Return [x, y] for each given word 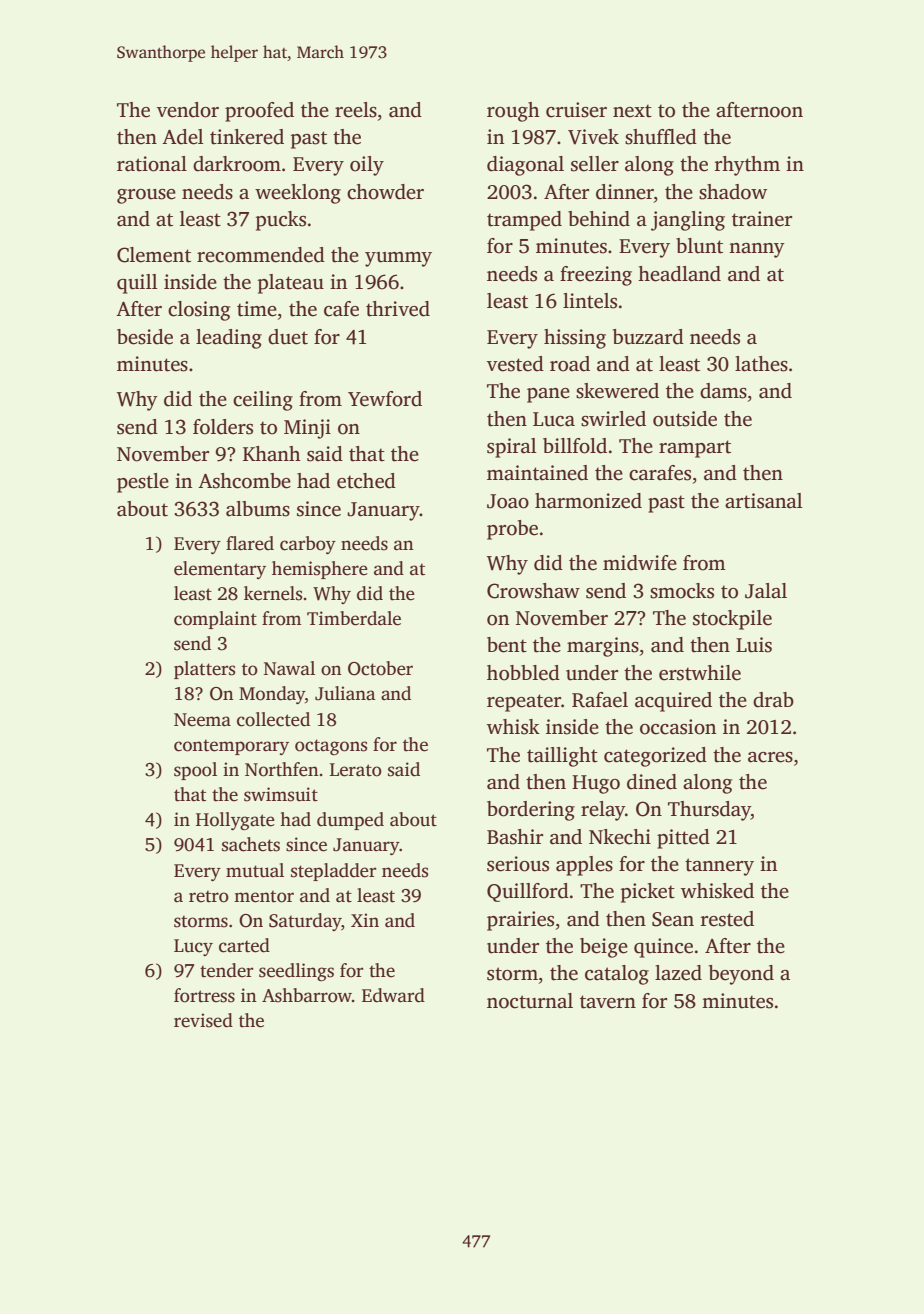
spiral [511, 448]
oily [367, 166]
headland [679, 274]
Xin [365, 920]
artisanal [763, 501]
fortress [204, 995]
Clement [154, 255]
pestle [143, 483]
